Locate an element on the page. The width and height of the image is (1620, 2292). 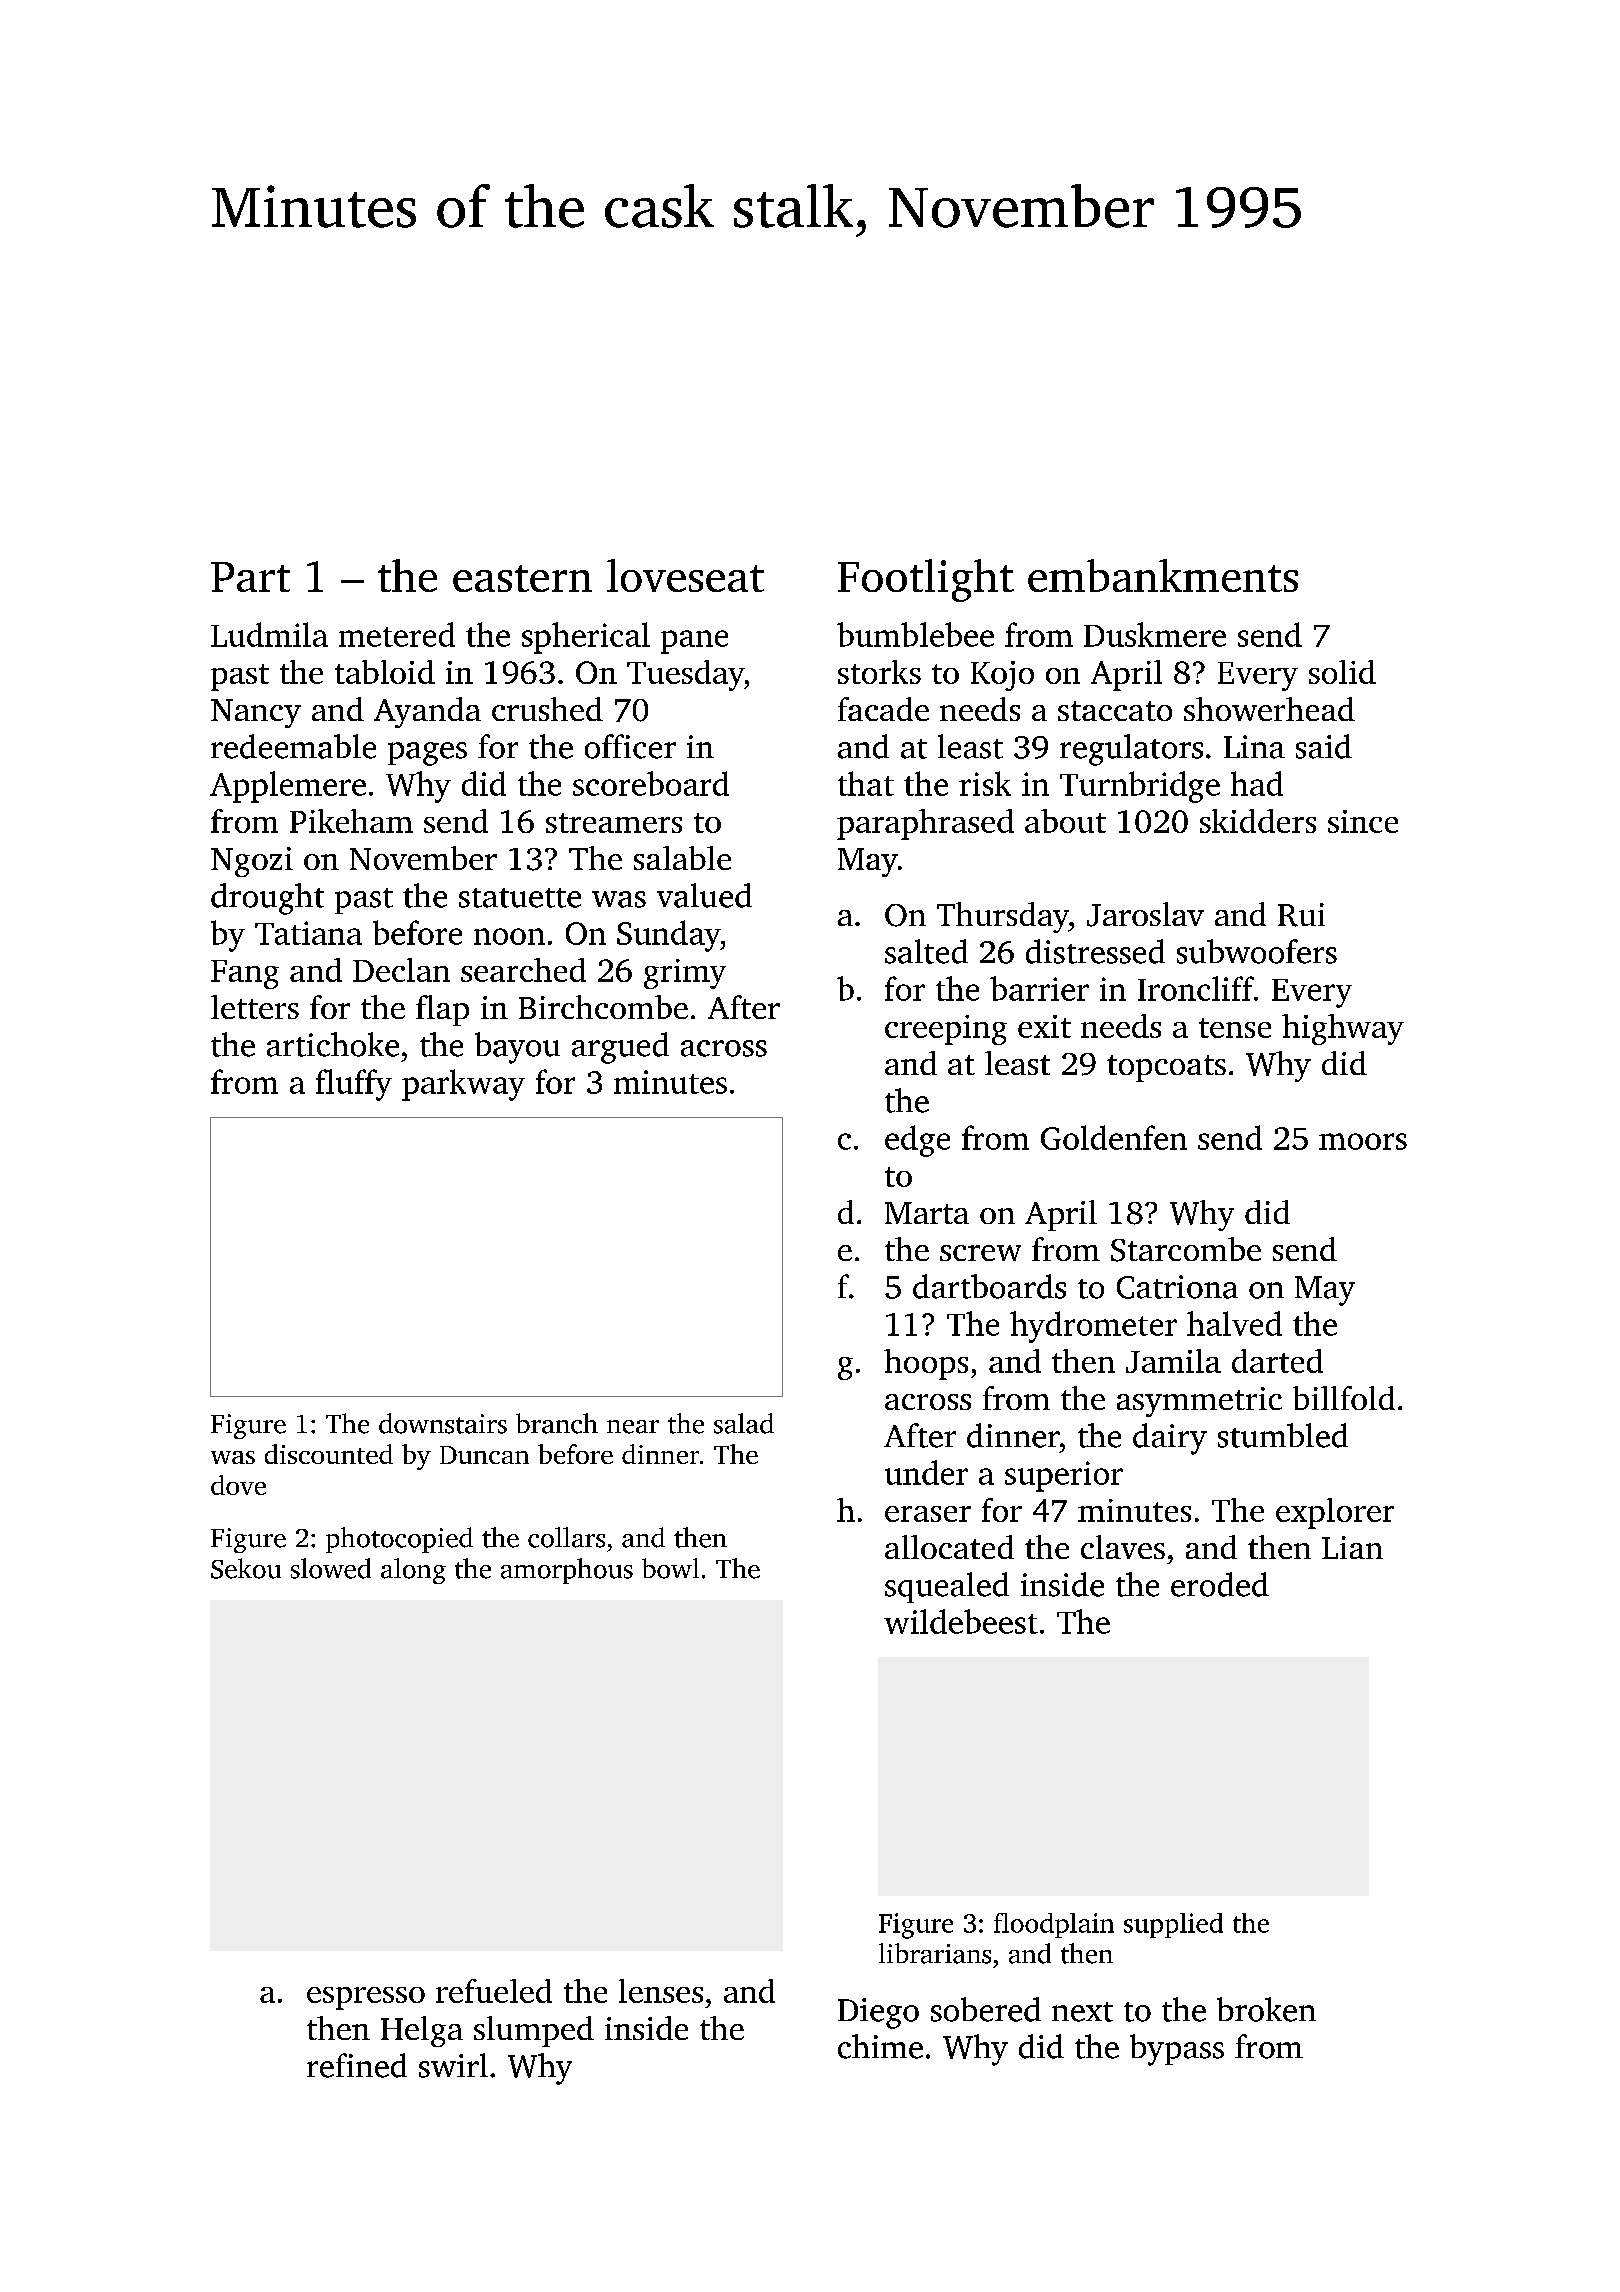
salad is located at coordinates (744, 1423).
